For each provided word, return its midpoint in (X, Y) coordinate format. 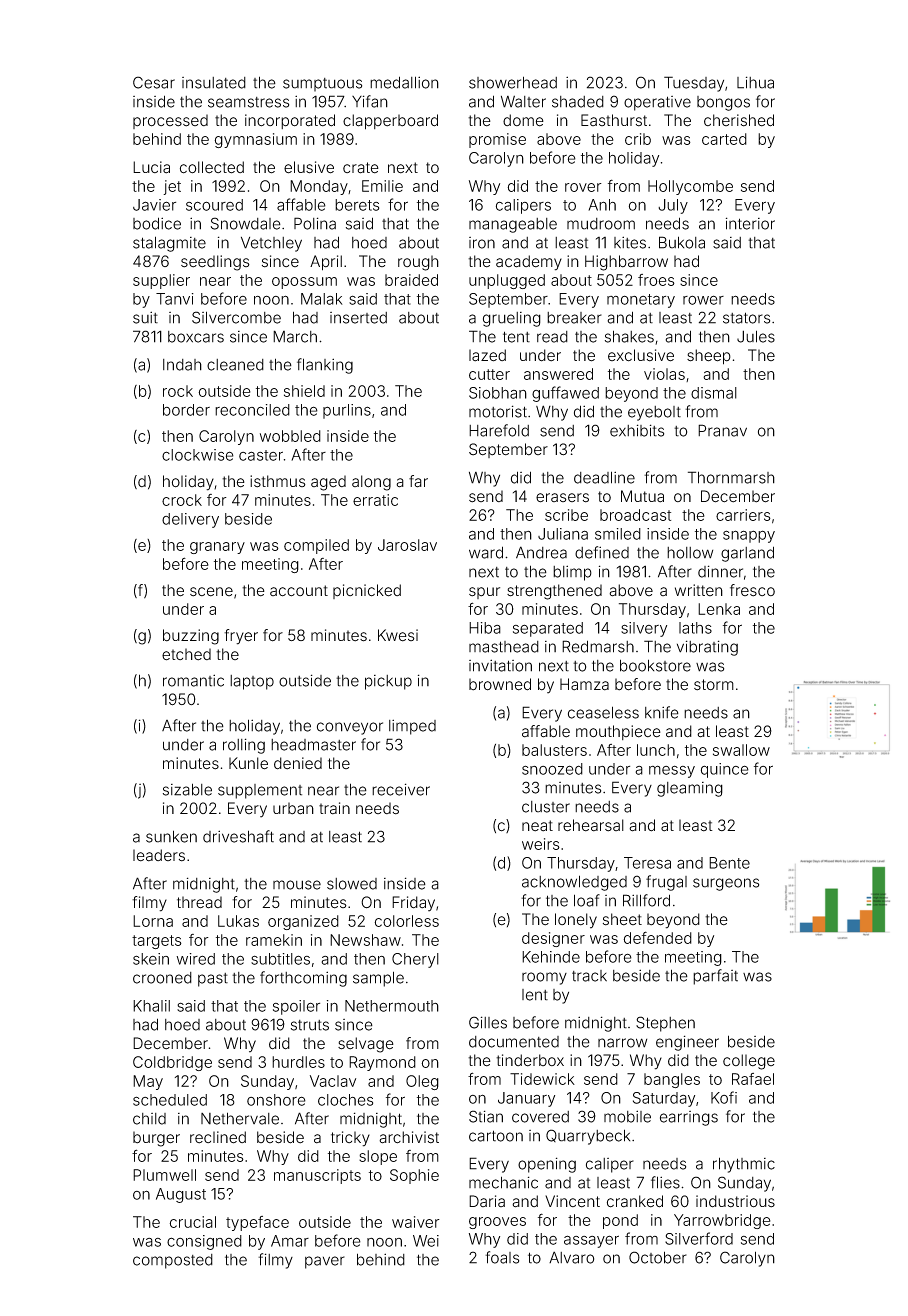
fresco (752, 590)
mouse (297, 885)
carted (724, 139)
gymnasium (255, 140)
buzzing (191, 637)
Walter (523, 101)
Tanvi (175, 299)
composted (173, 1261)
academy (529, 263)
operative (657, 103)
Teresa (647, 863)
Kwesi (398, 635)
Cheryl (415, 960)
